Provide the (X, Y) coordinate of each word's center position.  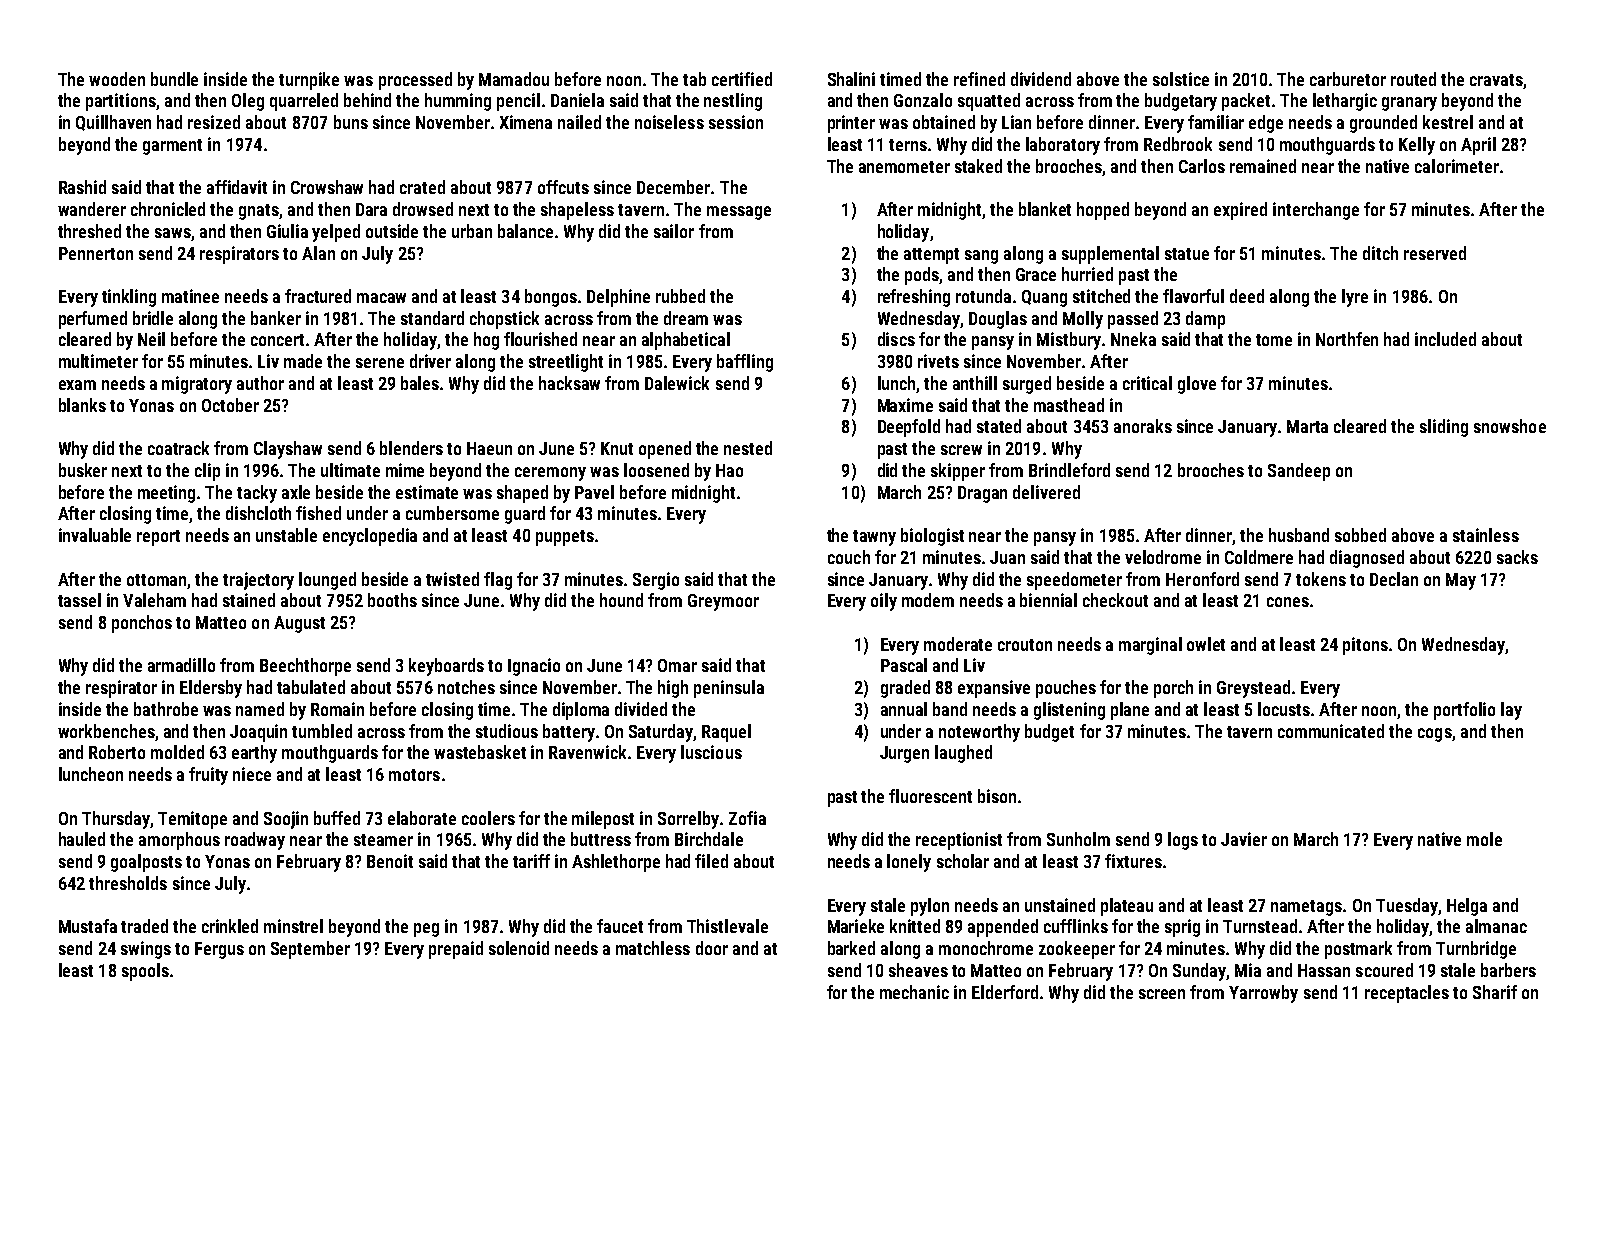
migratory (197, 385)
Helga (1467, 907)
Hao (729, 470)
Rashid (82, 187)
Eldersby (211, 689)
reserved (1435, 253)
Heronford (1202, 579)
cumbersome (452, 513)
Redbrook (1178, 144)
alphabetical (686, 341)
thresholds (128, 883)
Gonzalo (923, 100)
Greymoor (723, 602)
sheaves (918, 970)
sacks (1517, 557)
